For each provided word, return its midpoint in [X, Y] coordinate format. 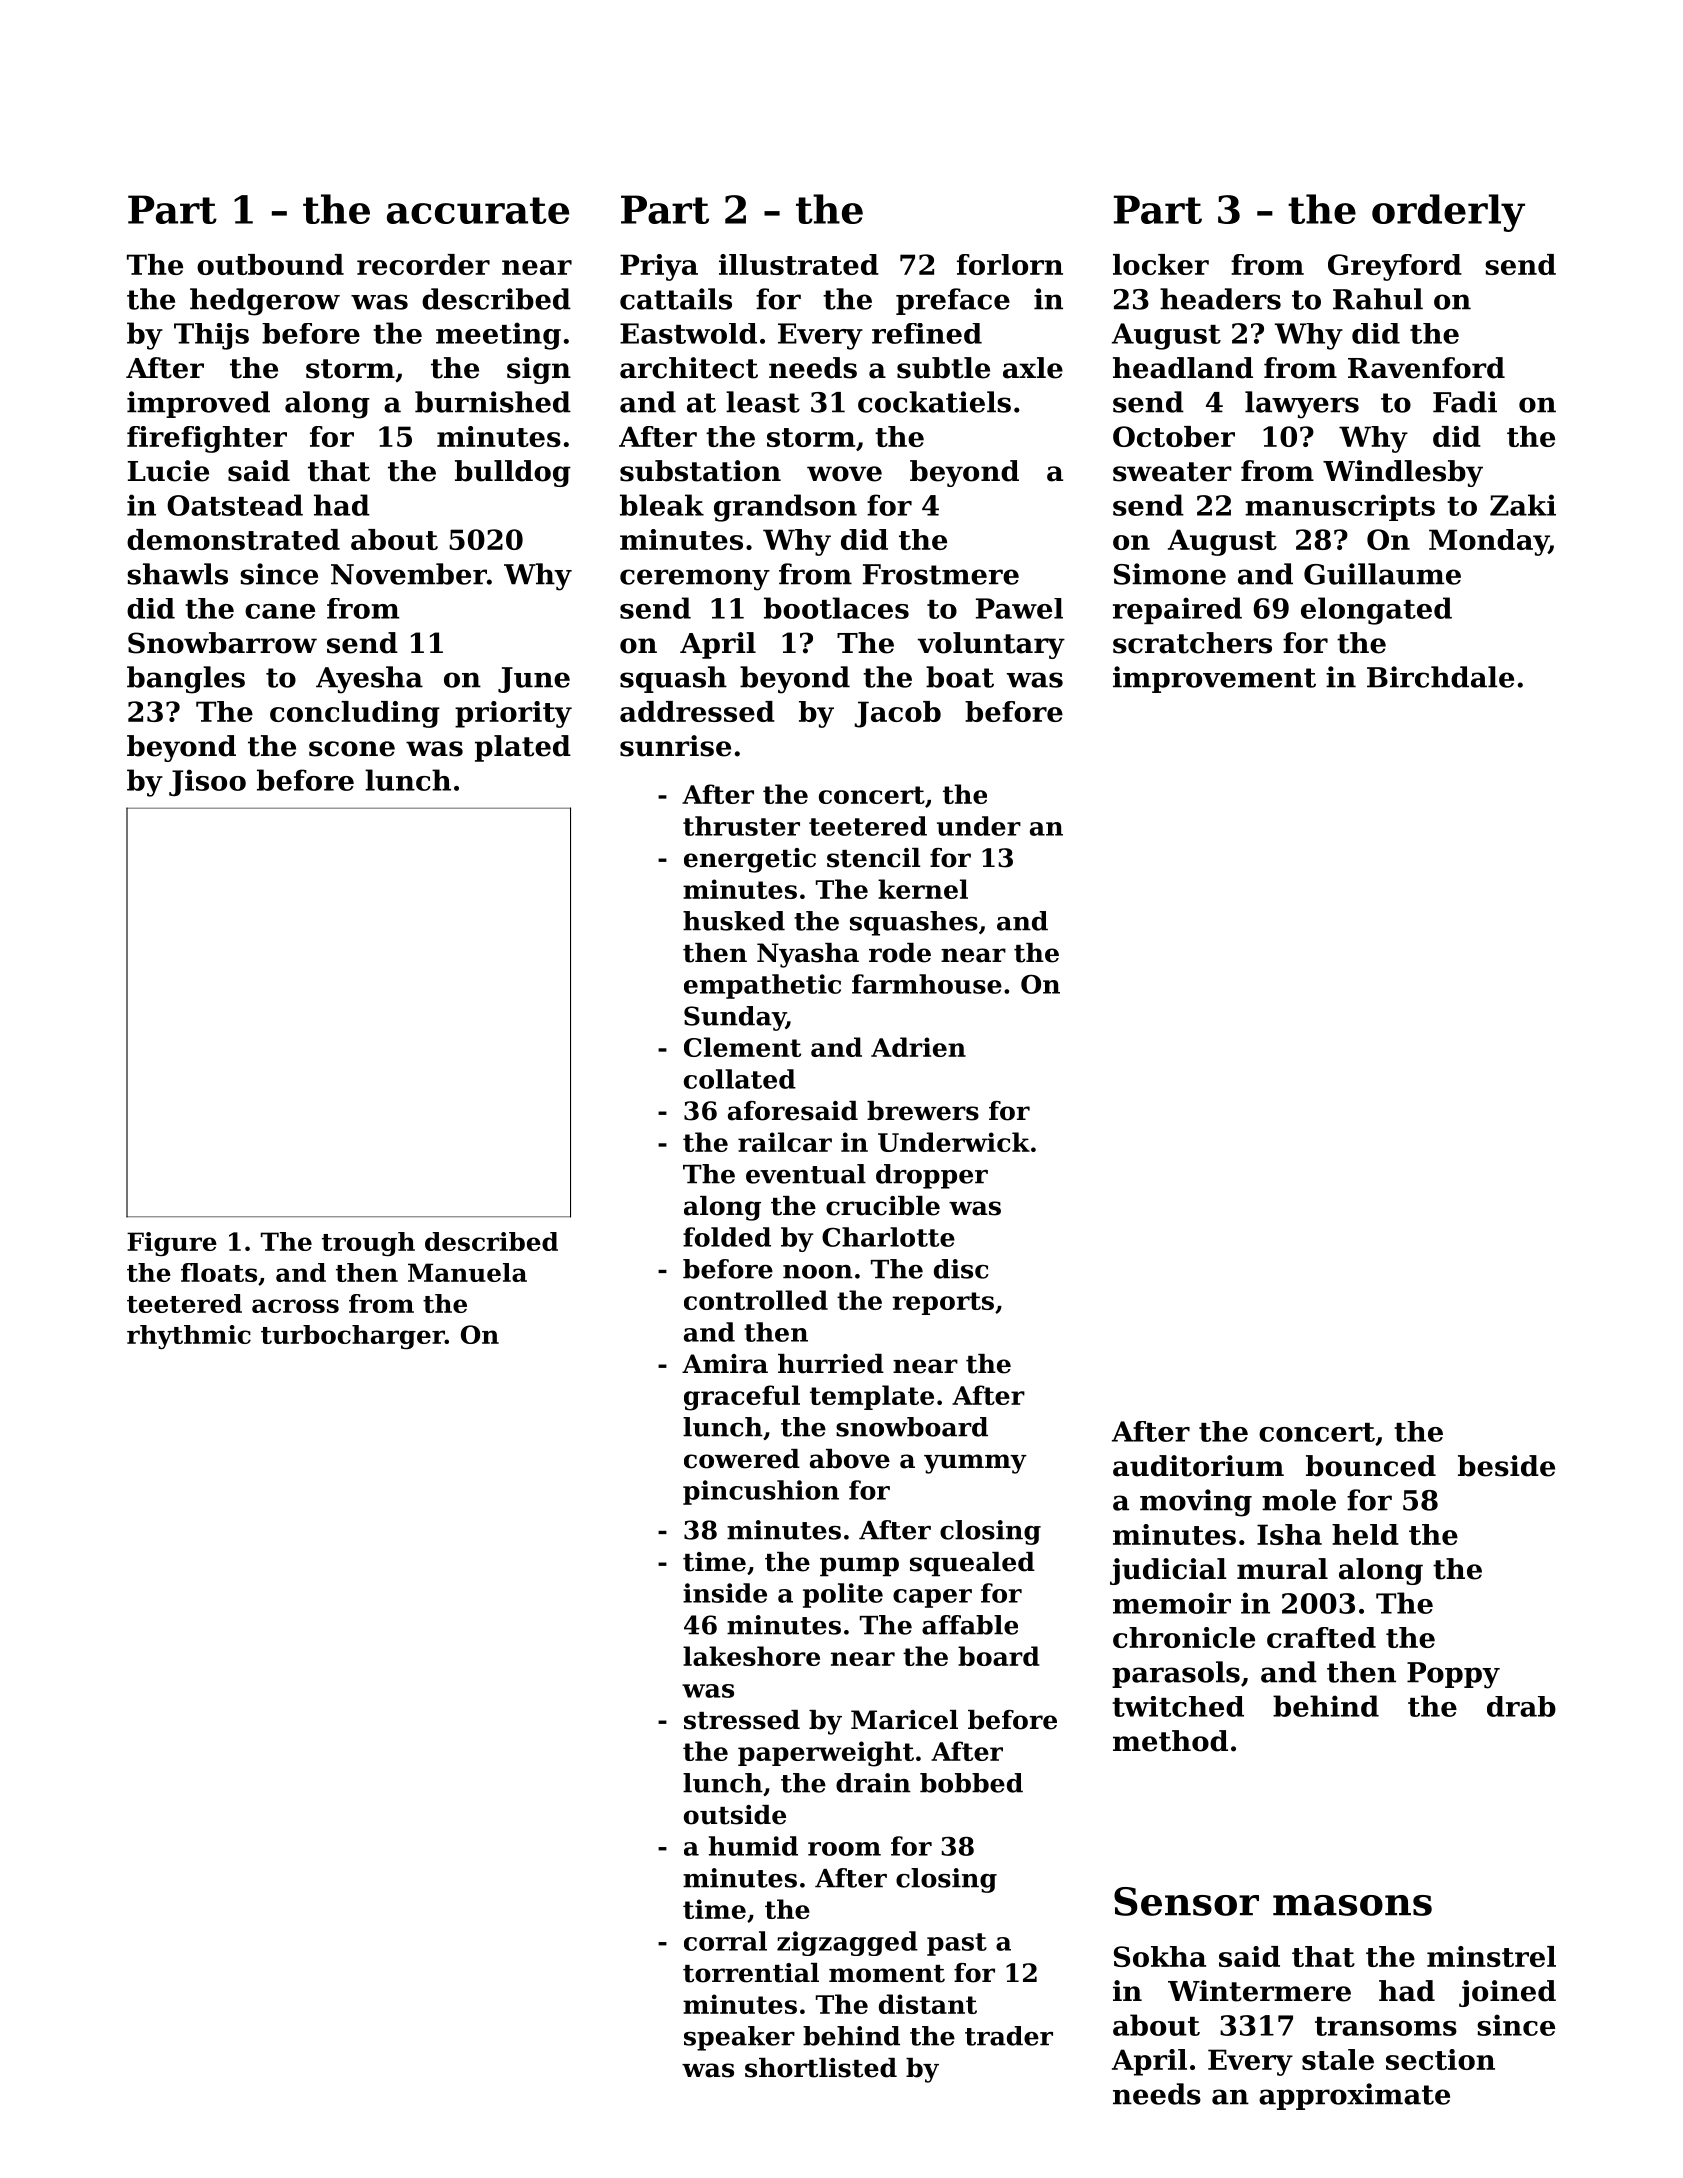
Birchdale [1440, 677]
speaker [739, 2038]
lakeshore [751, 1656]
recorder [423, 264]
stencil [873, 858]
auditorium [1198, 1466]
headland [1183, 368]
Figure [172, 1244]
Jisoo [207, 782]
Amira [725, 1364]
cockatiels [934, 402]
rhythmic [189, 1337]
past [957, 1944]
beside [1506, 1466]
